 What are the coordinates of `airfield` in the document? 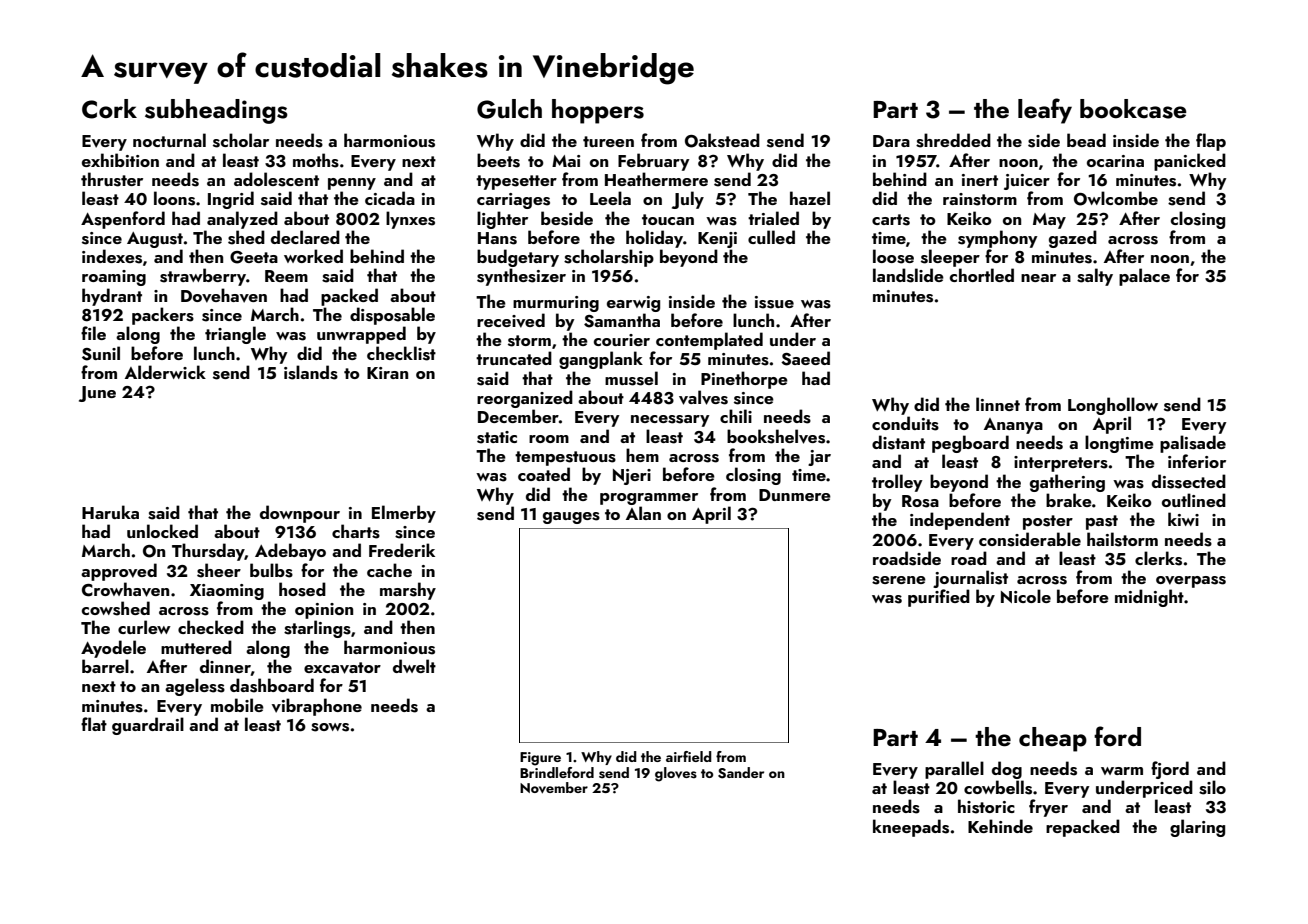 It's located at (689, 756).
